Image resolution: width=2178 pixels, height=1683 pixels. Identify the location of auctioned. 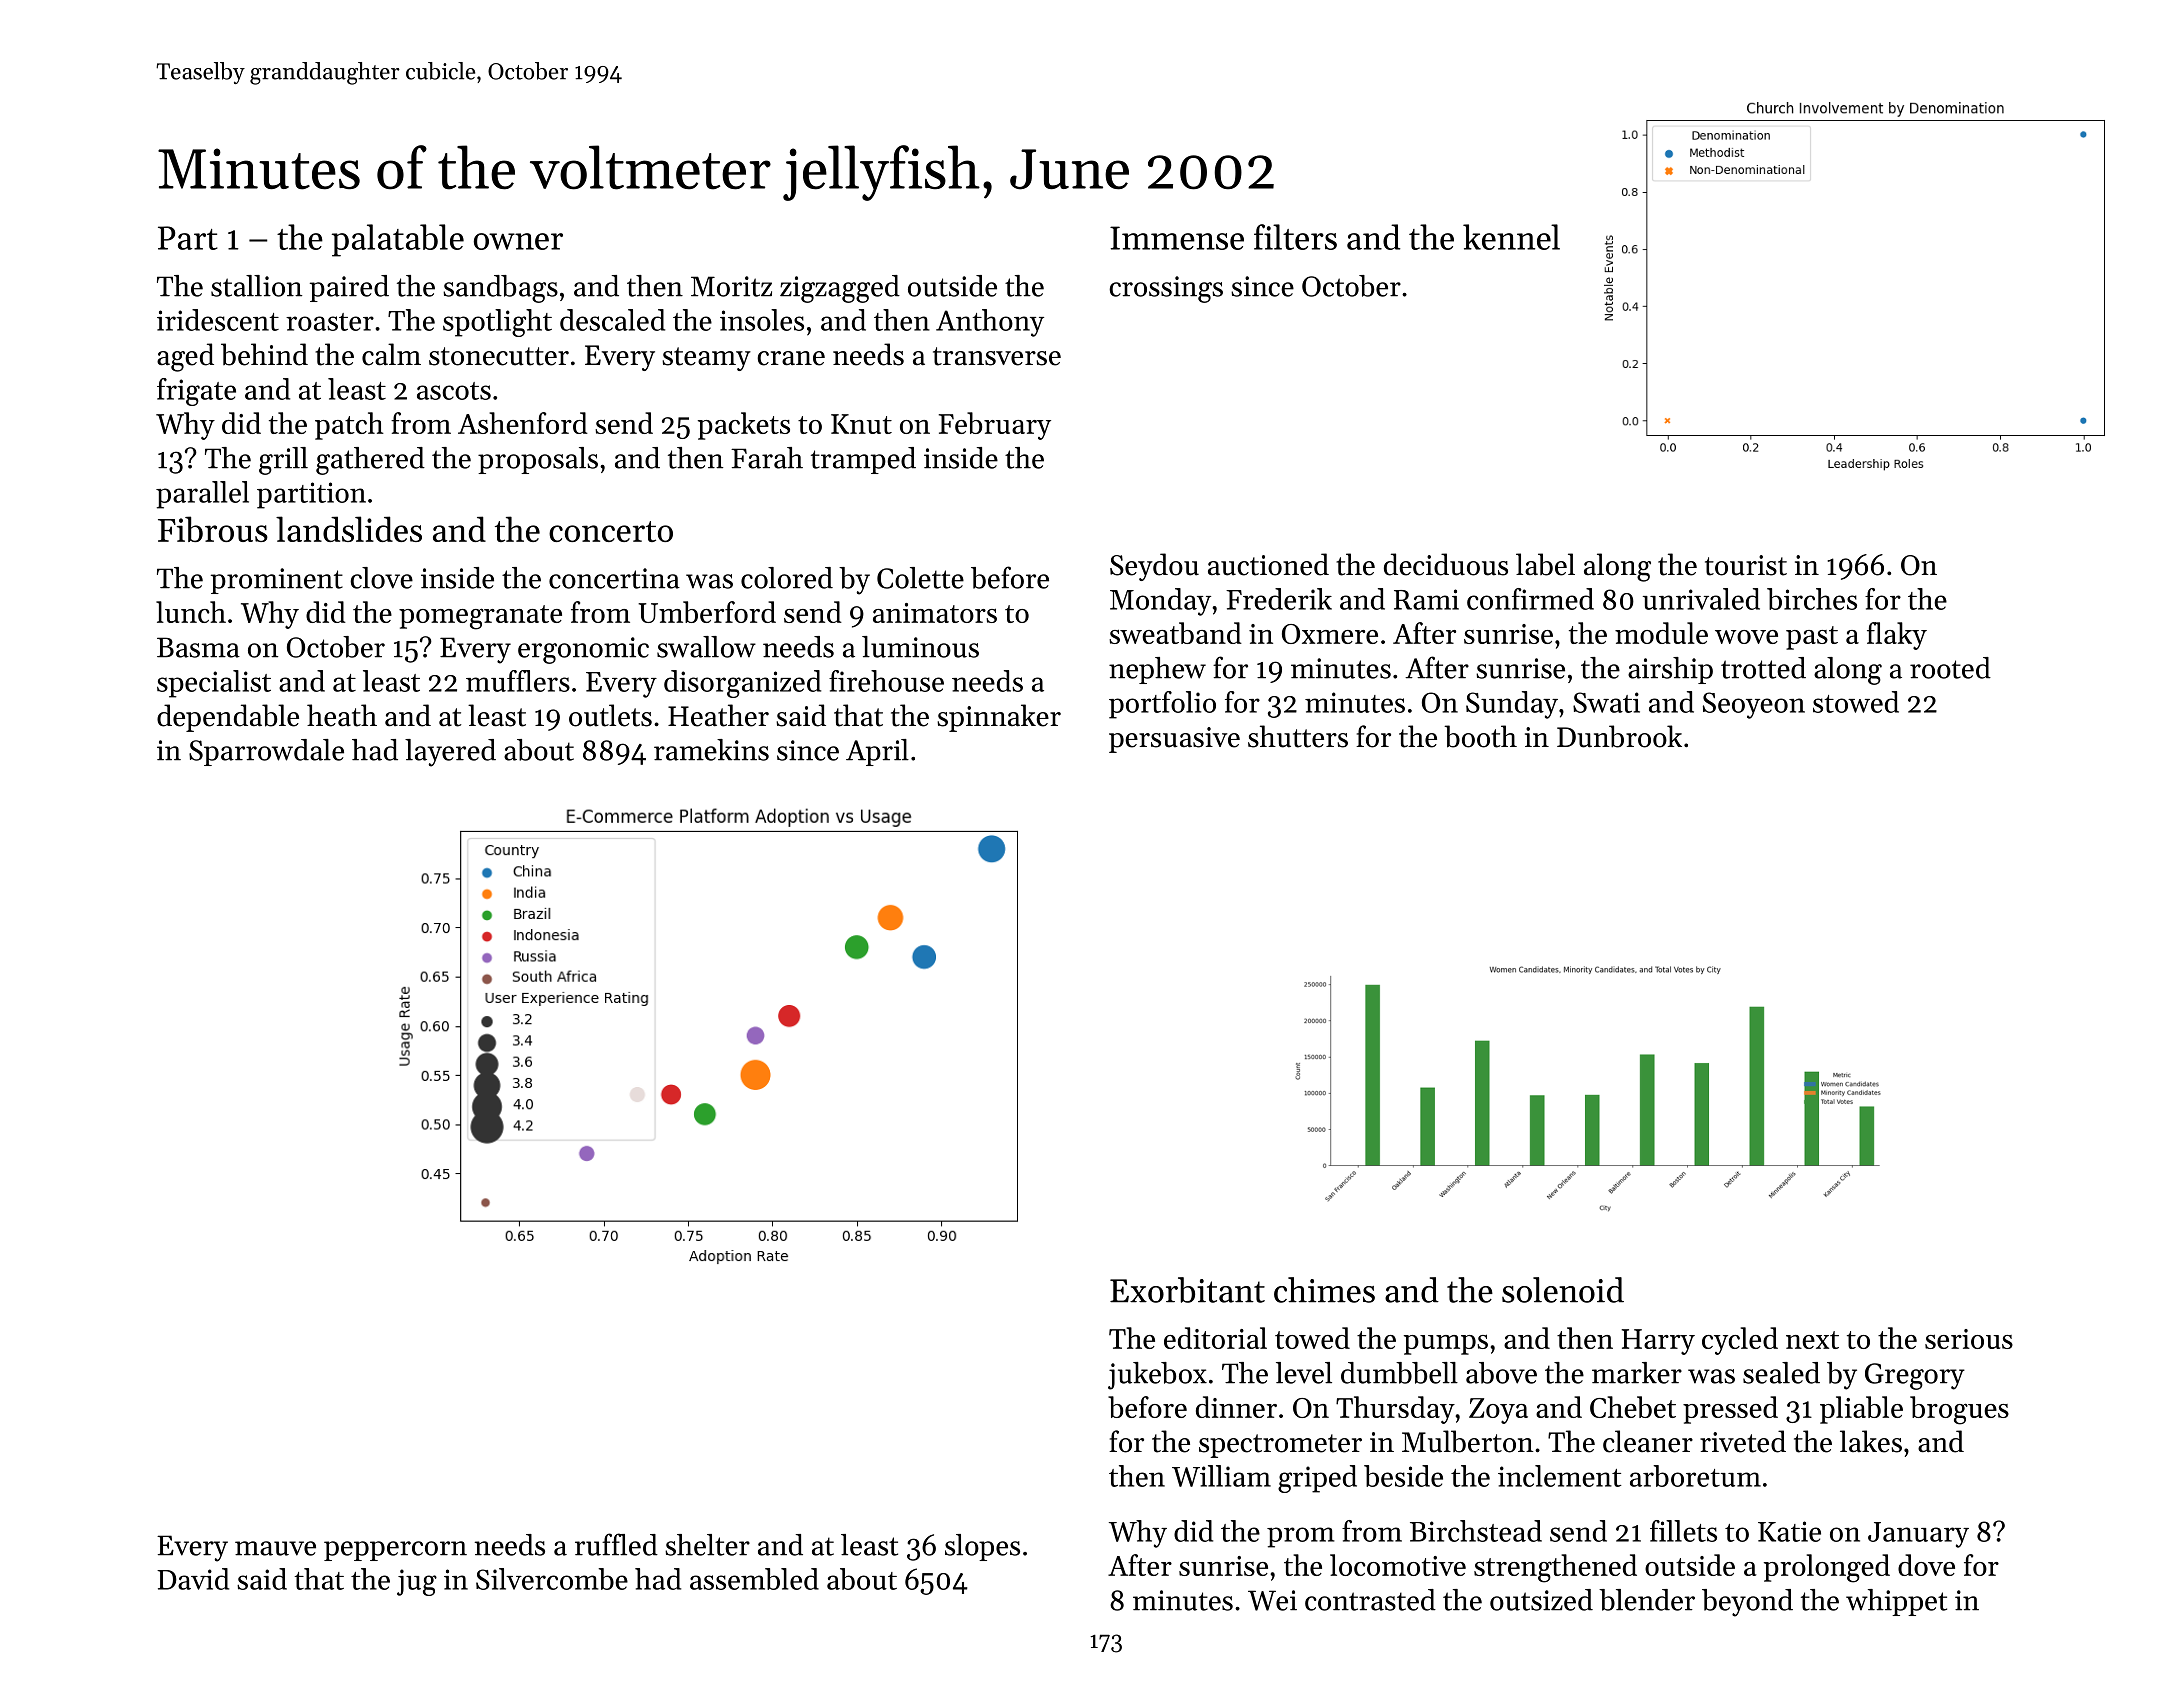
(1268, 564).
